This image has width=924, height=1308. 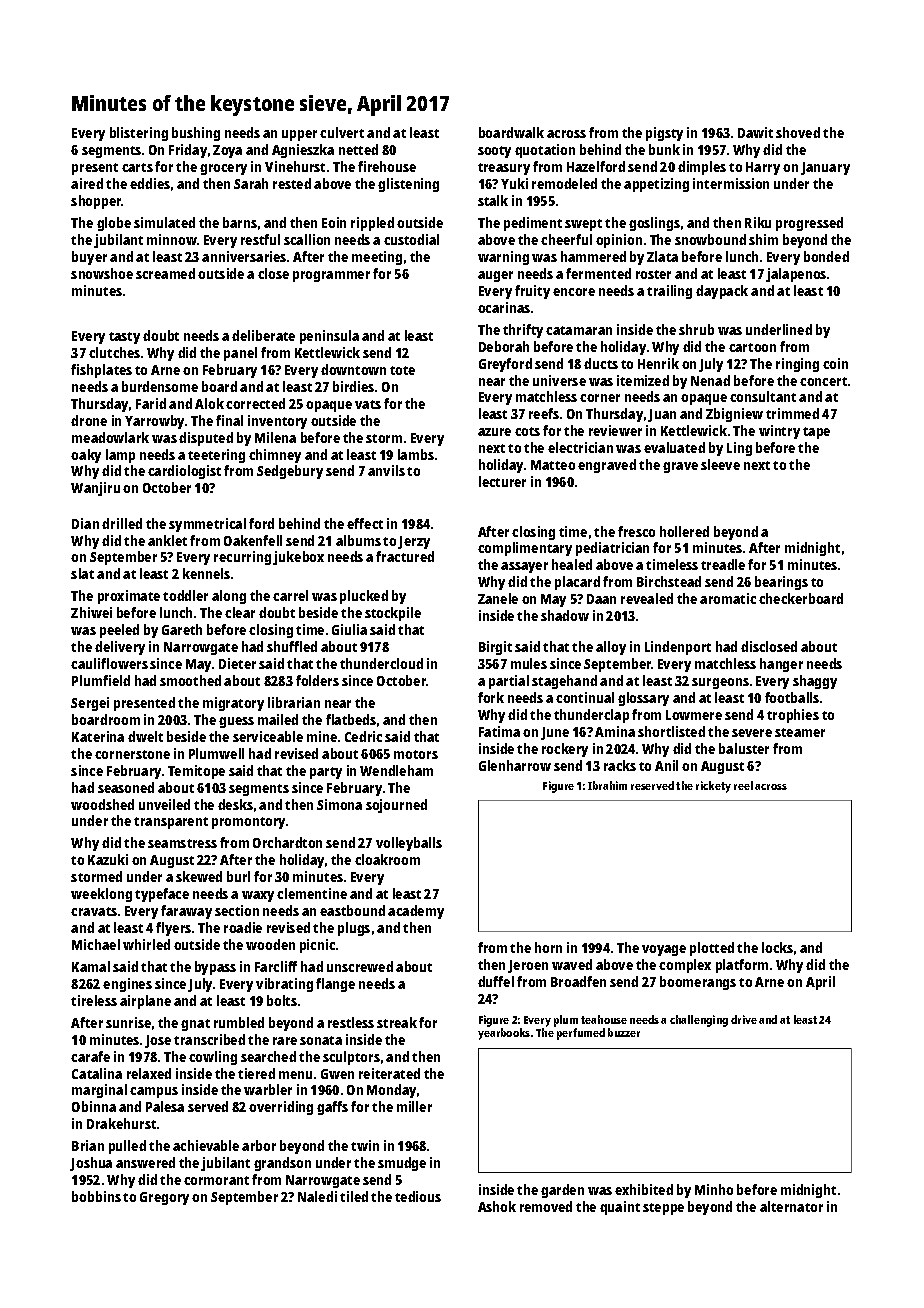 What do you see at coordinates (98, 736) in the image?
I see `Katerina` at bounding box center [98, 736].
